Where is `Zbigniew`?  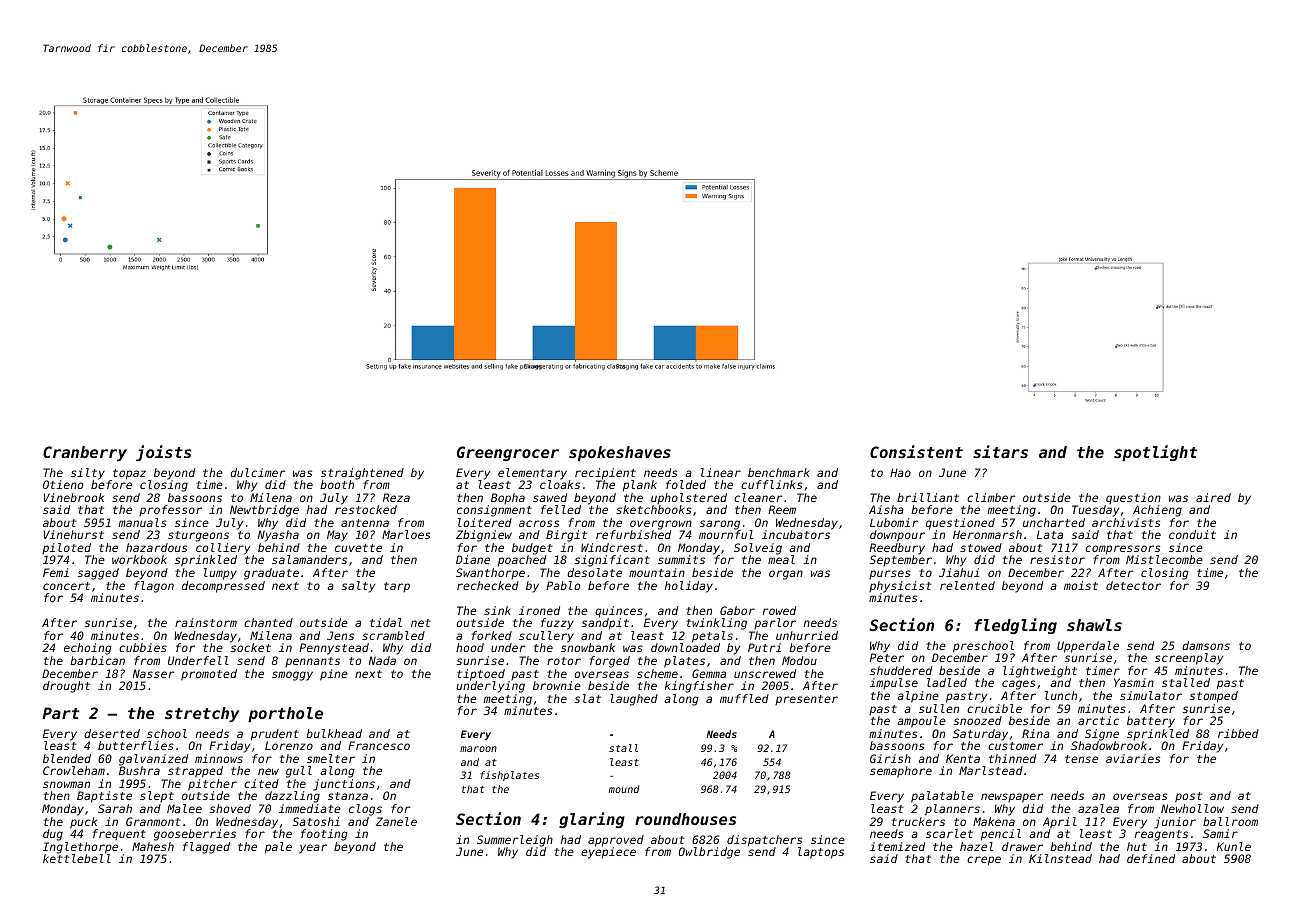 Zbigniew is located at coordinates (484, 536).
